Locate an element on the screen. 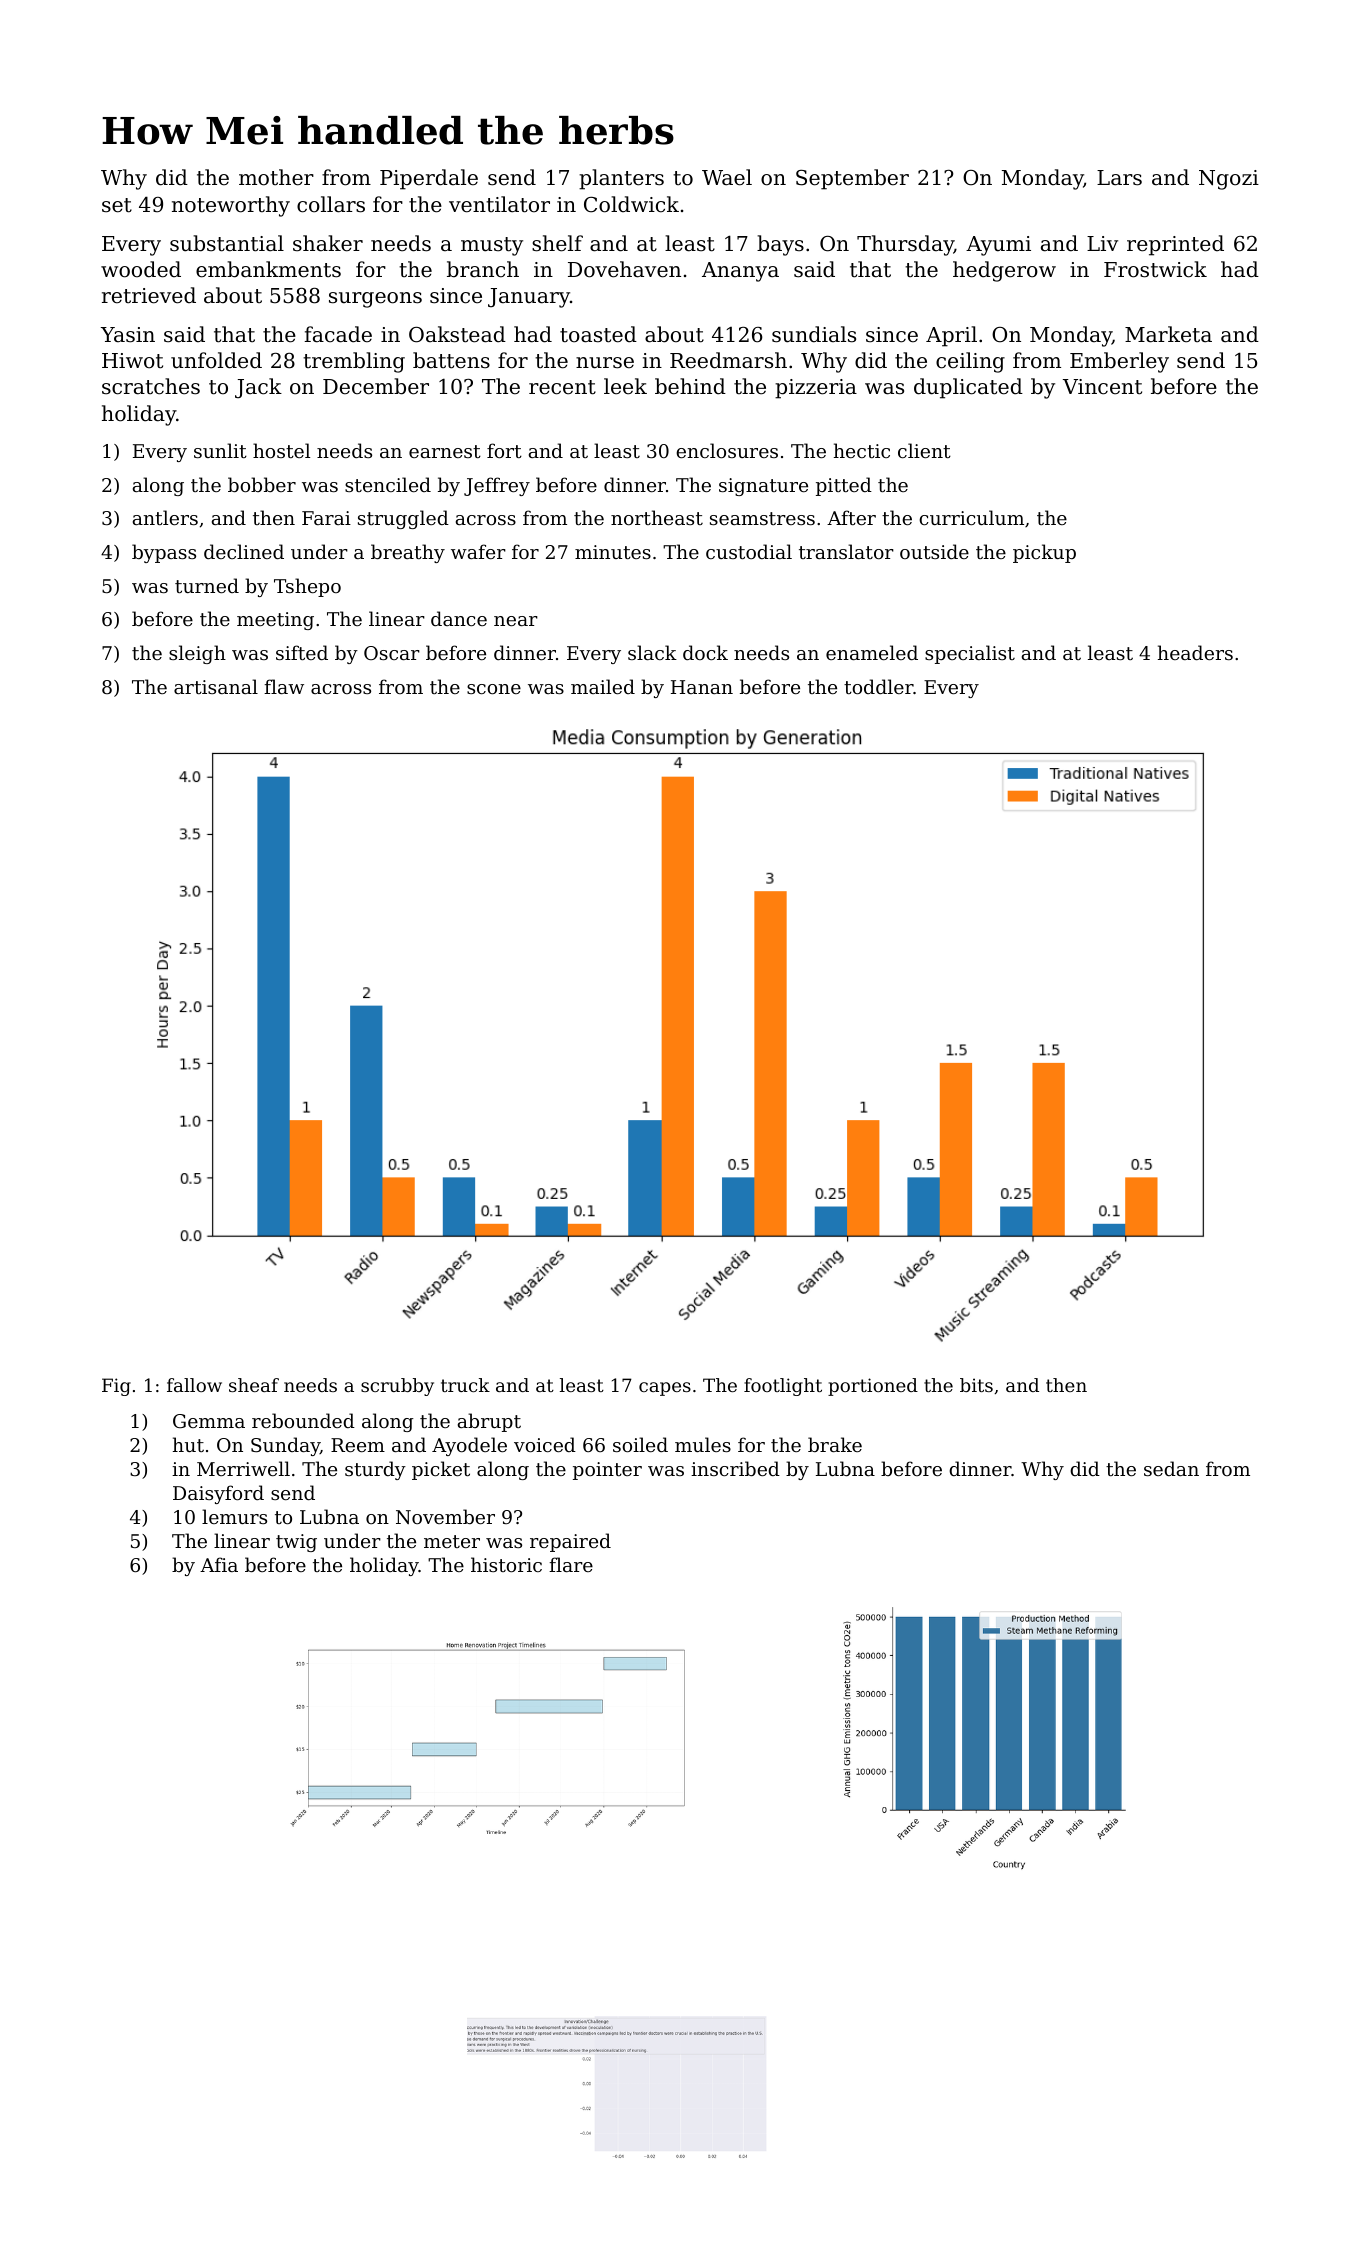  Wael is located at coordinates (727, 177).
